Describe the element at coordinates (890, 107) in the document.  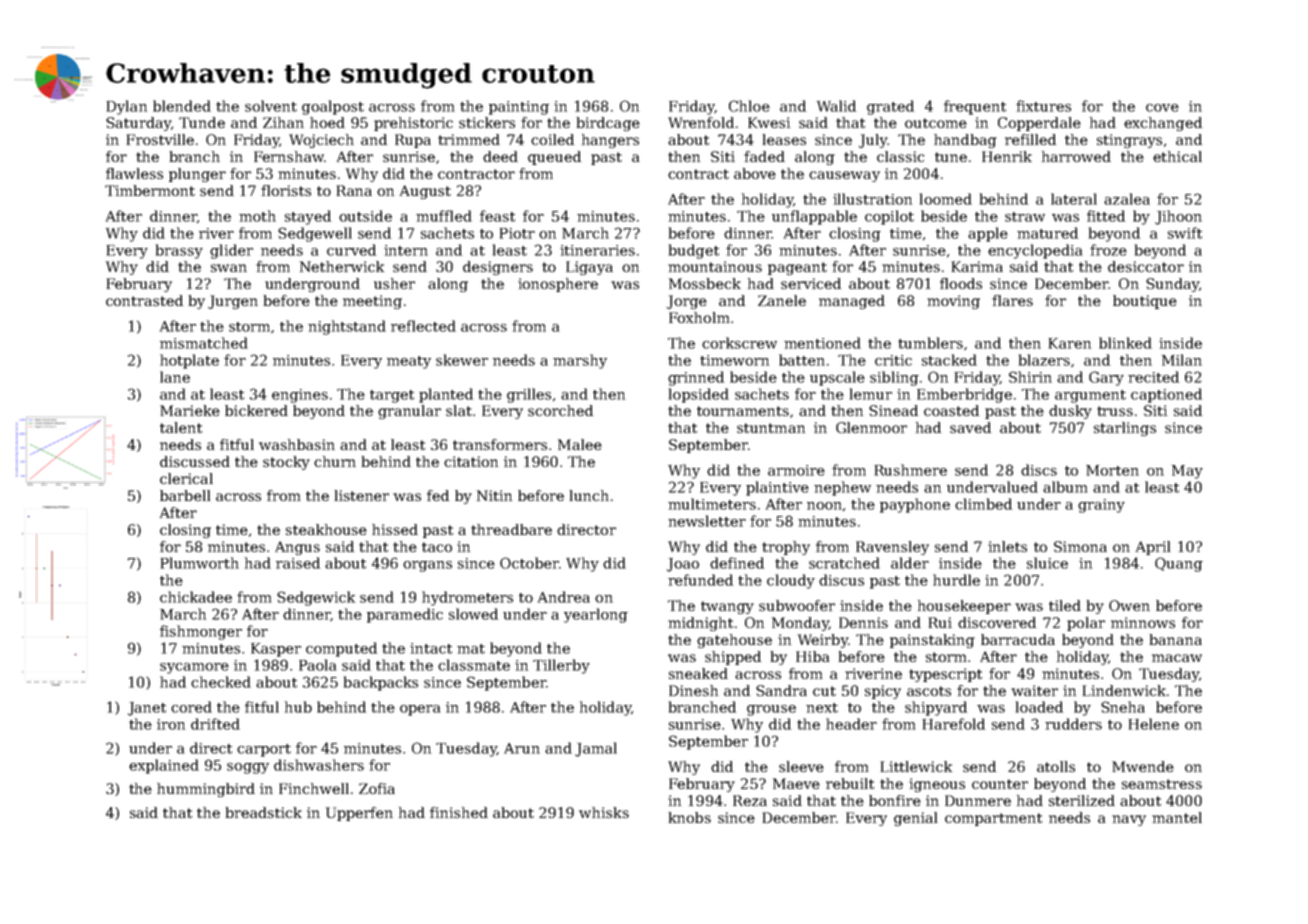
I see `grated` at that location.
